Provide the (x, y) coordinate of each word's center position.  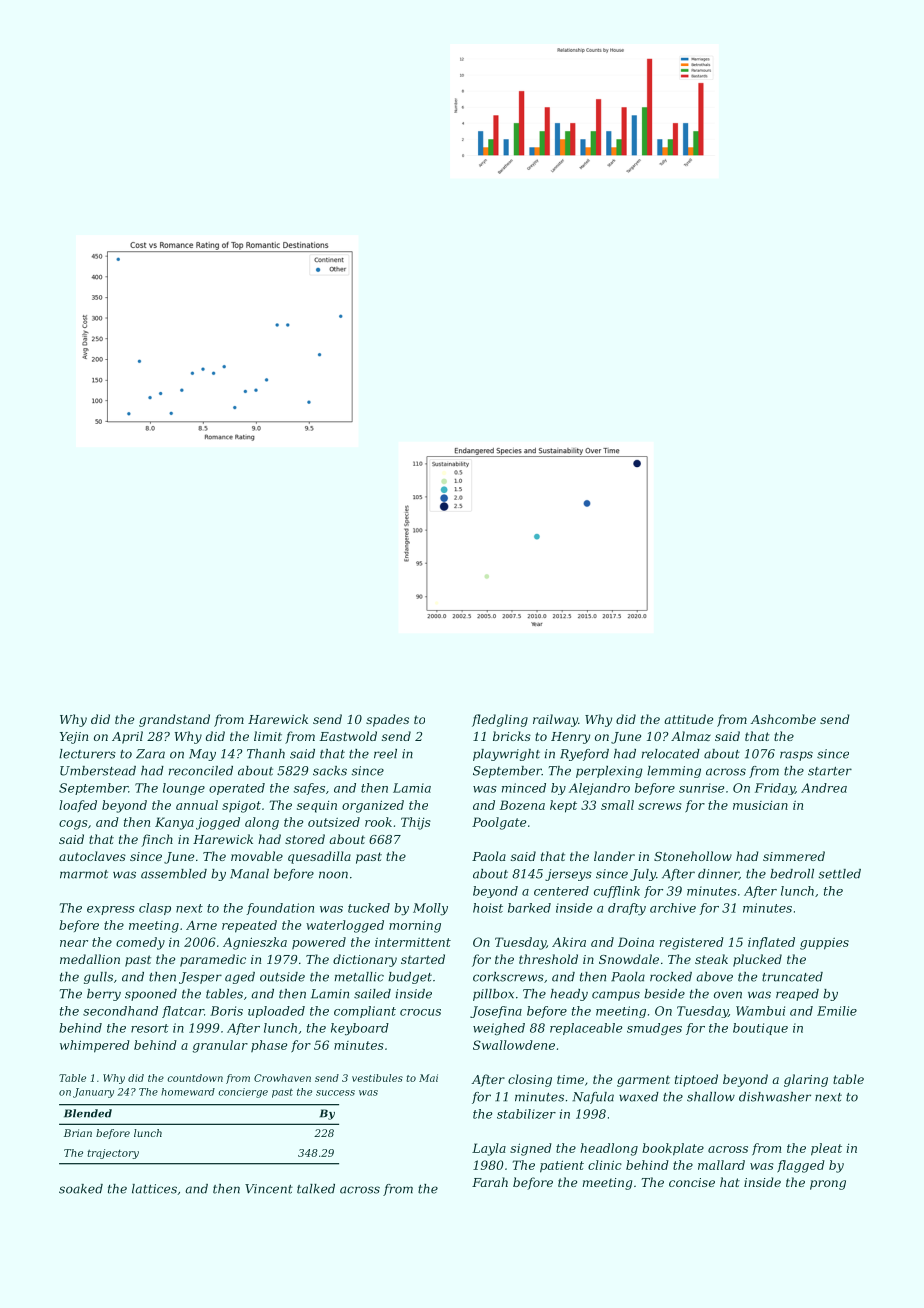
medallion (90, 959)
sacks (330, 771)
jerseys (568, 875)
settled (839, 874)
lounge (184, 789)
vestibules (377, 1078)
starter (830, 771)
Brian (78, 1133)
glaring (806, 1080)
